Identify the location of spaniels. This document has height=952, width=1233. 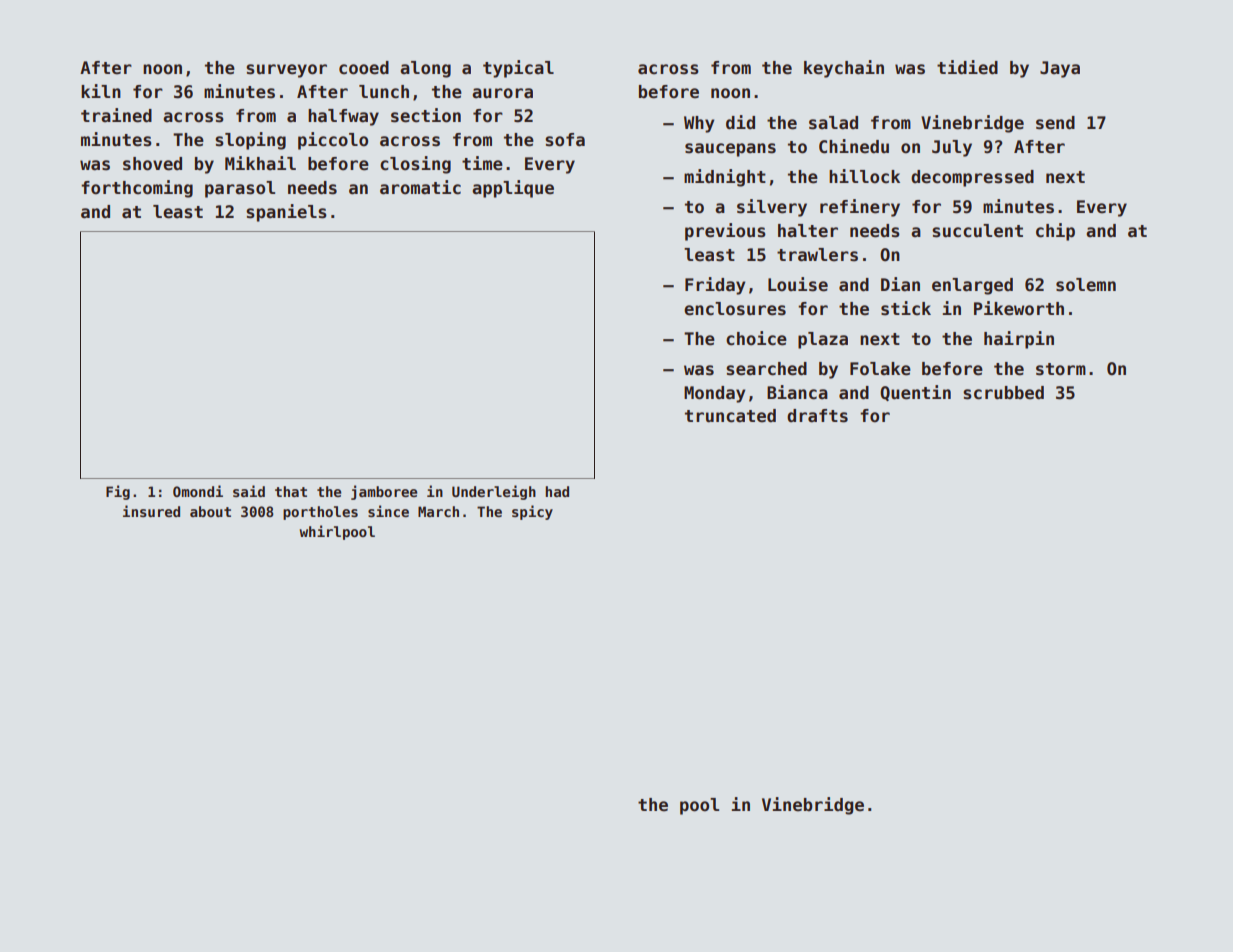
(286, 213).
